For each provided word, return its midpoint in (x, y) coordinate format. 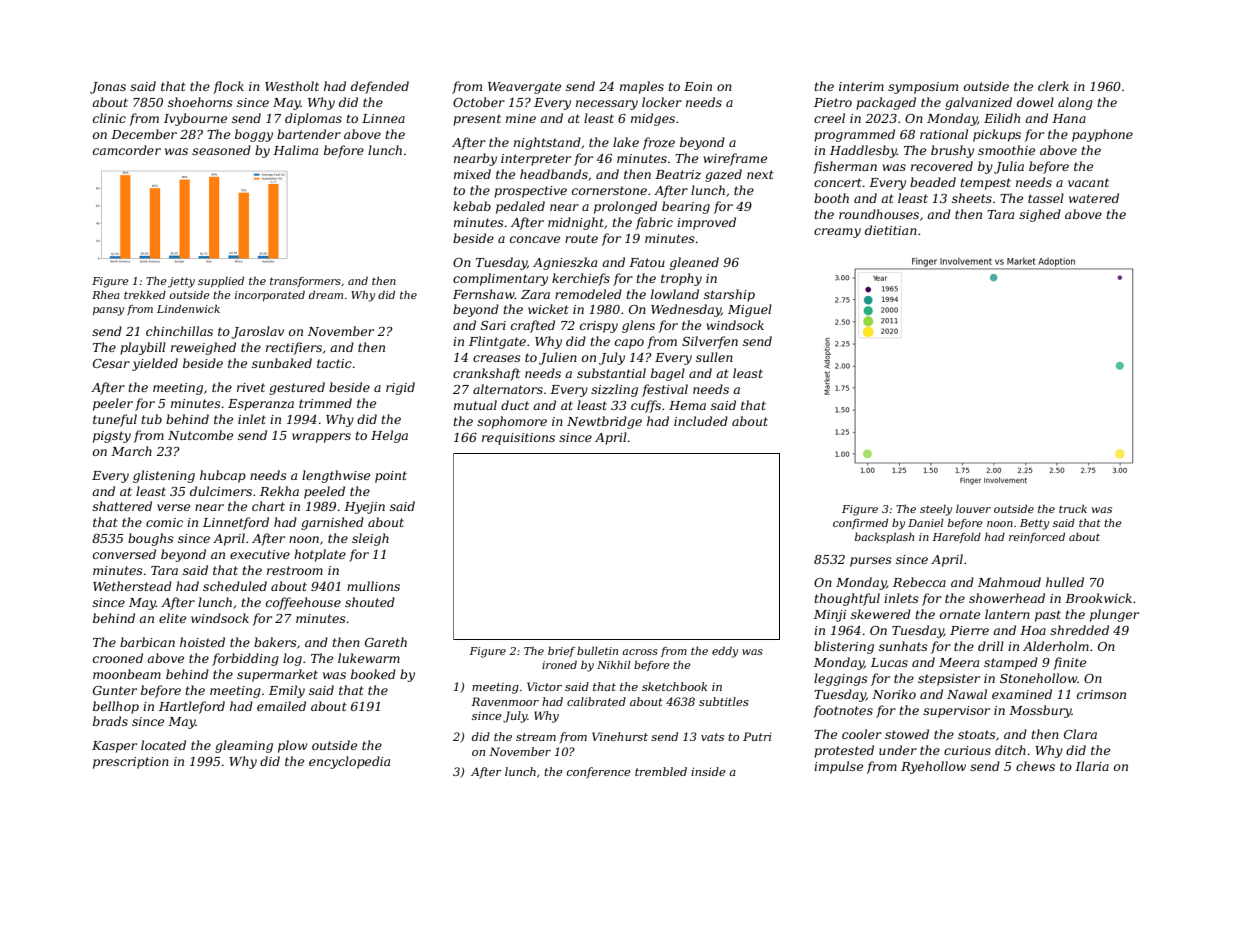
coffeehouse (303, 603)
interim (861, 86)
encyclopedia (349, 762)
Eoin (698, 86)
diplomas (313, 119)
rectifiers (294, 348)
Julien (558, 358)
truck (1073, 509)
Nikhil (614, 665)
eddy (725, 652)
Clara (1080, 734)
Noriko (894, 694)
